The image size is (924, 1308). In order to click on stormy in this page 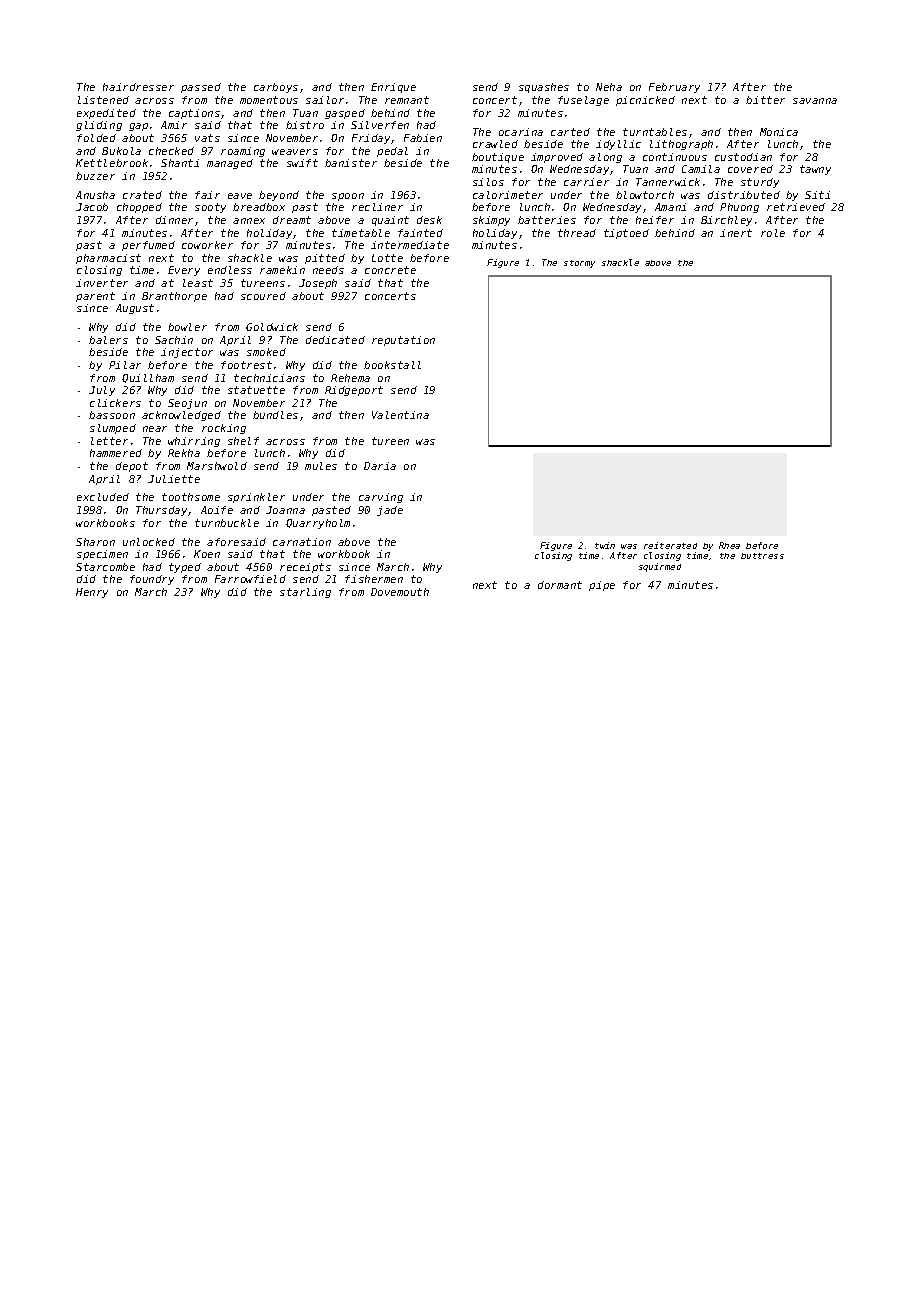, I will do `click(579, 264)`.
